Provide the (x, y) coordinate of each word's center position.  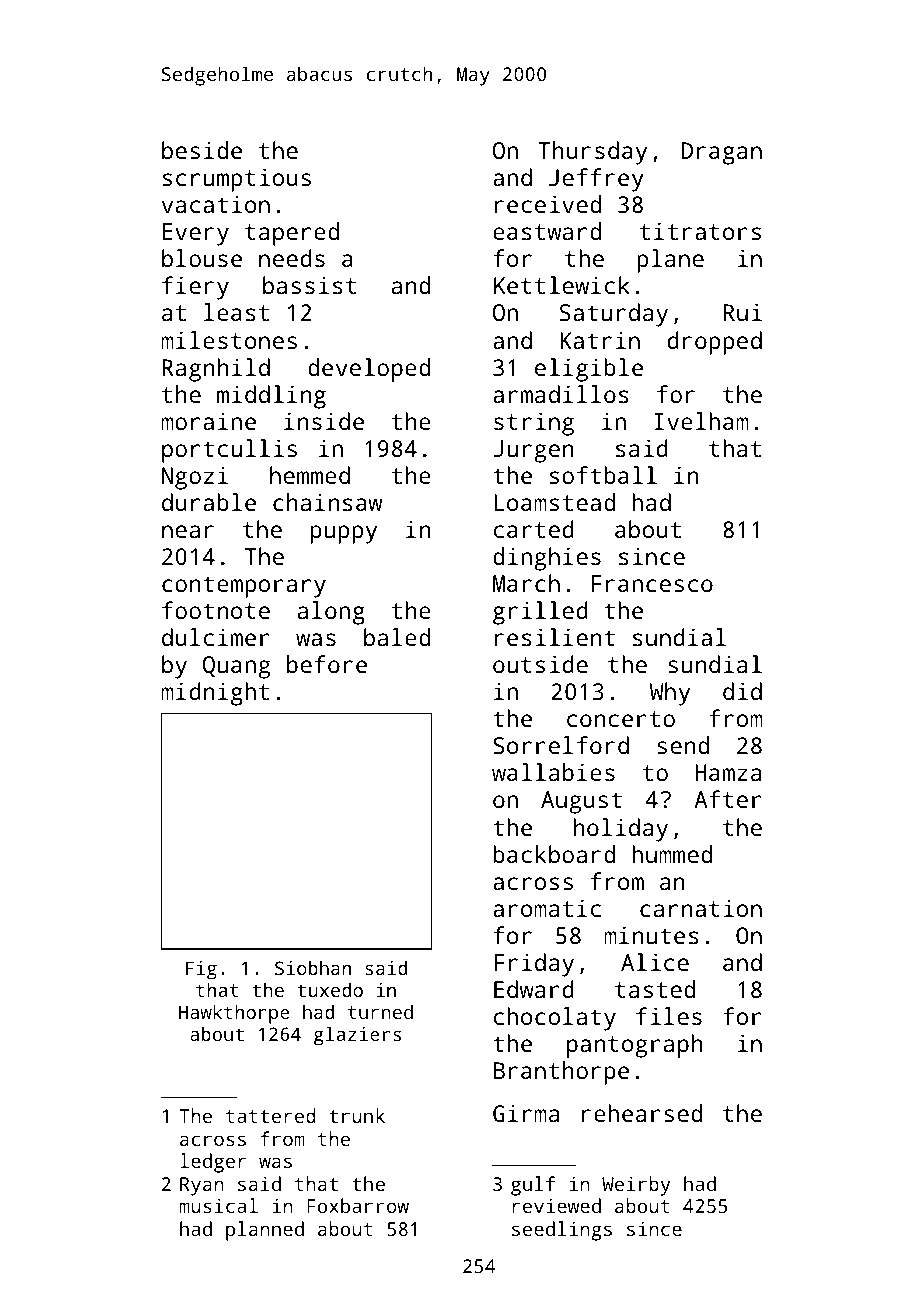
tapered (292, 234)
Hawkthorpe (234, 1014)
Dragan (721, 153)
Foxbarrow (358, 1205)
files (669, 1016)
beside (202, 150)
